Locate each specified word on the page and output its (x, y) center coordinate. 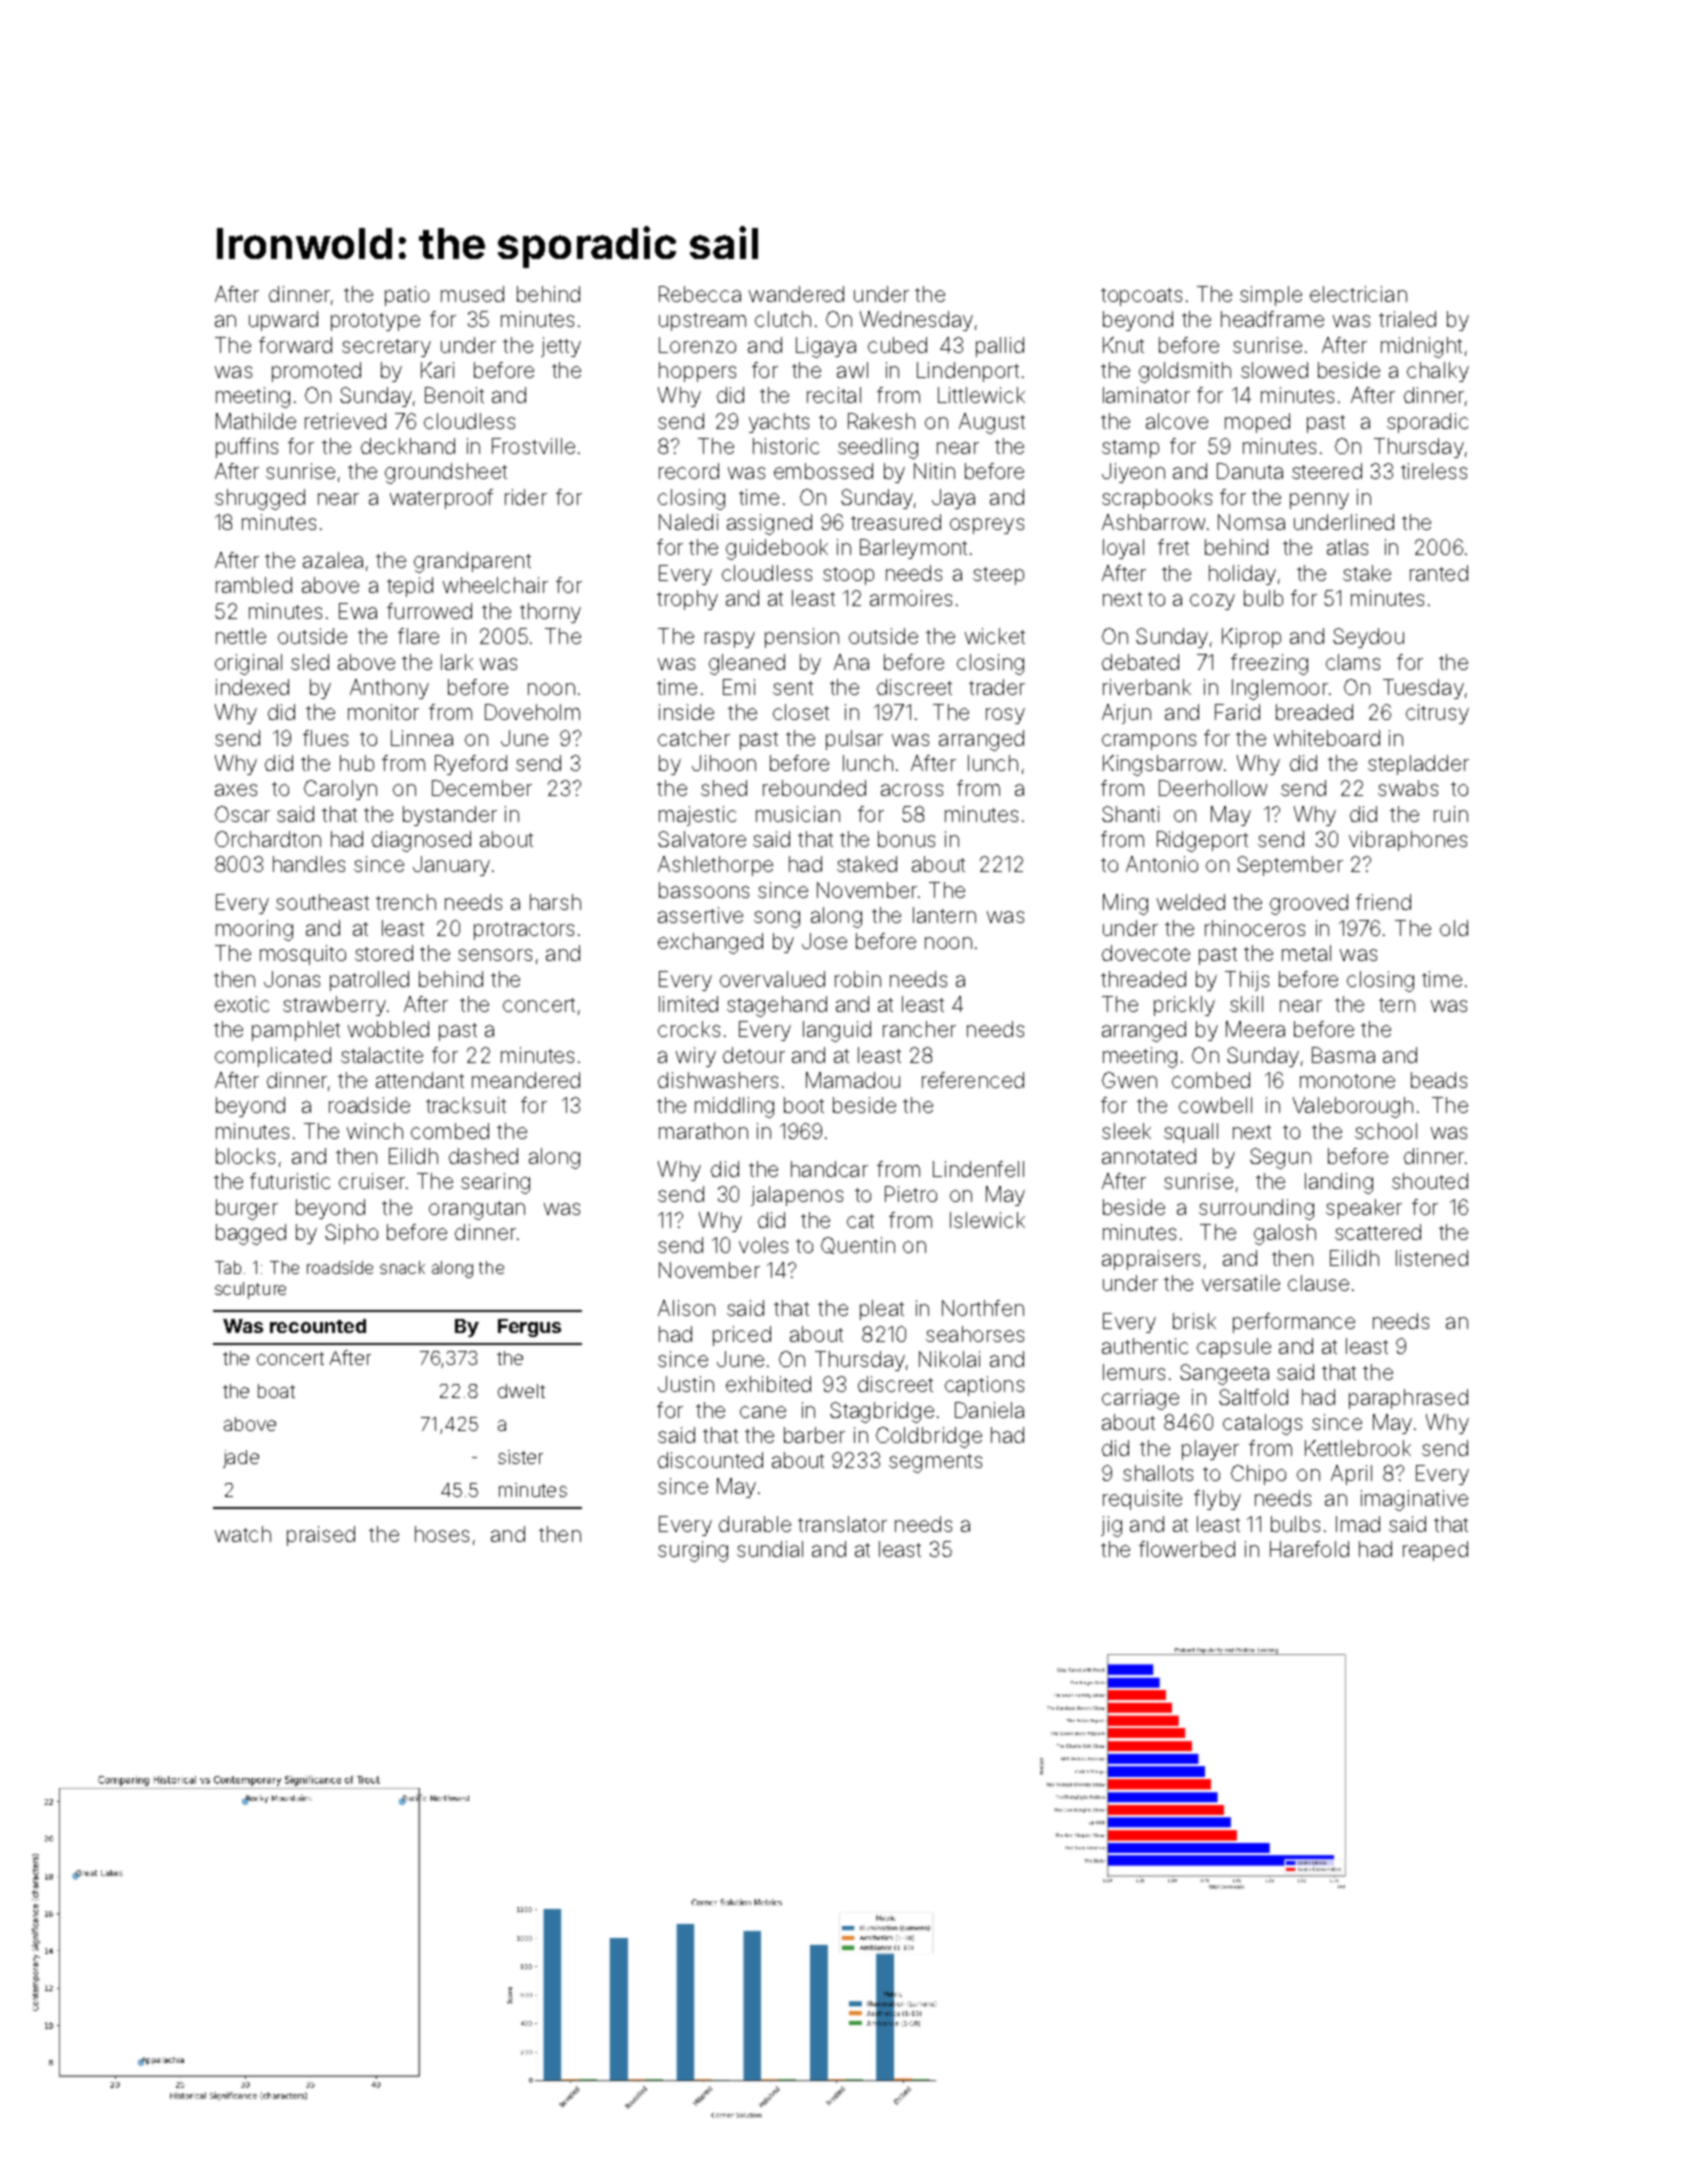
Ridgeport (1202, 841)
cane (763, 1412)
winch (375, 1131)
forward (295, 345)
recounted (318, 1326)
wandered (796, 294)
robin (858, 979)
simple (1271, 296)
